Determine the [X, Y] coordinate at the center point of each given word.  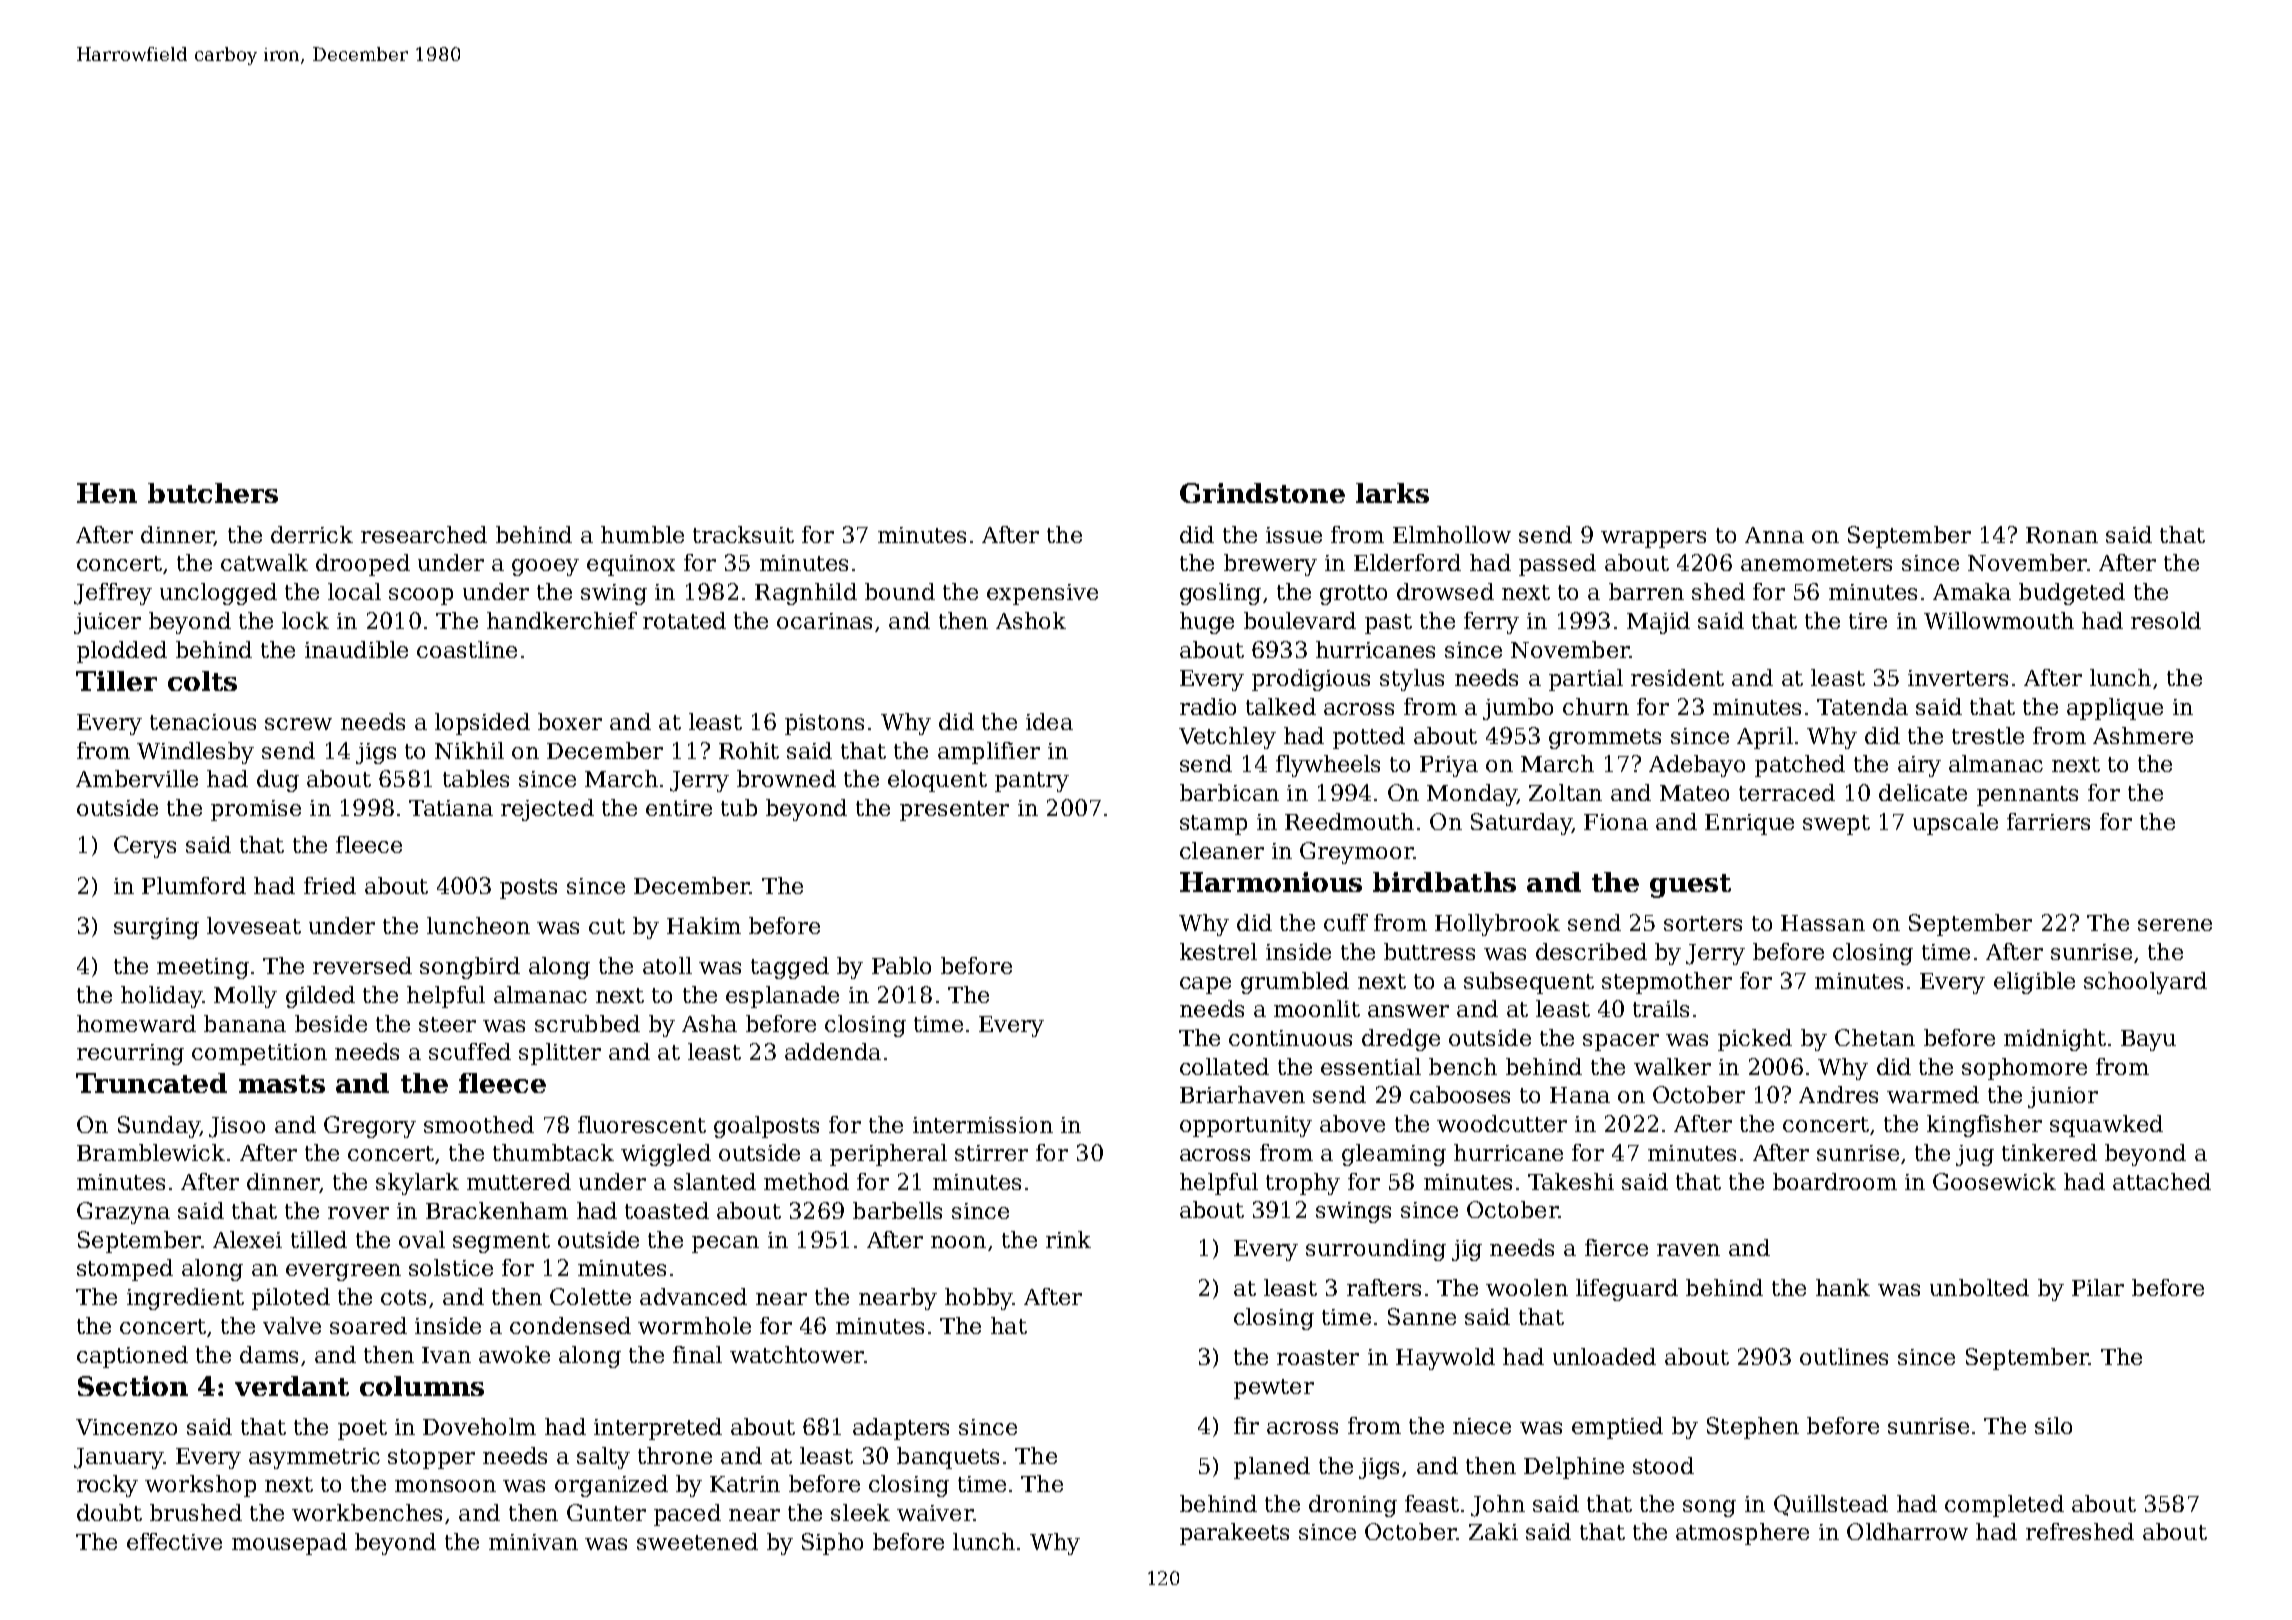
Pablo [901, 965]
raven [1688, 1250]
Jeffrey [113, 594]
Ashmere [2143, 735]
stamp [1213, 825]
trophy [1303, 1184]
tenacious [203, 722]
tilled [319, 1239]
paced [687, 1515]
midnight [2055, 1040]
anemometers [1816, 563]
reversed [362, 965]
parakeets [1234, 1534]
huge [1207, 623]
